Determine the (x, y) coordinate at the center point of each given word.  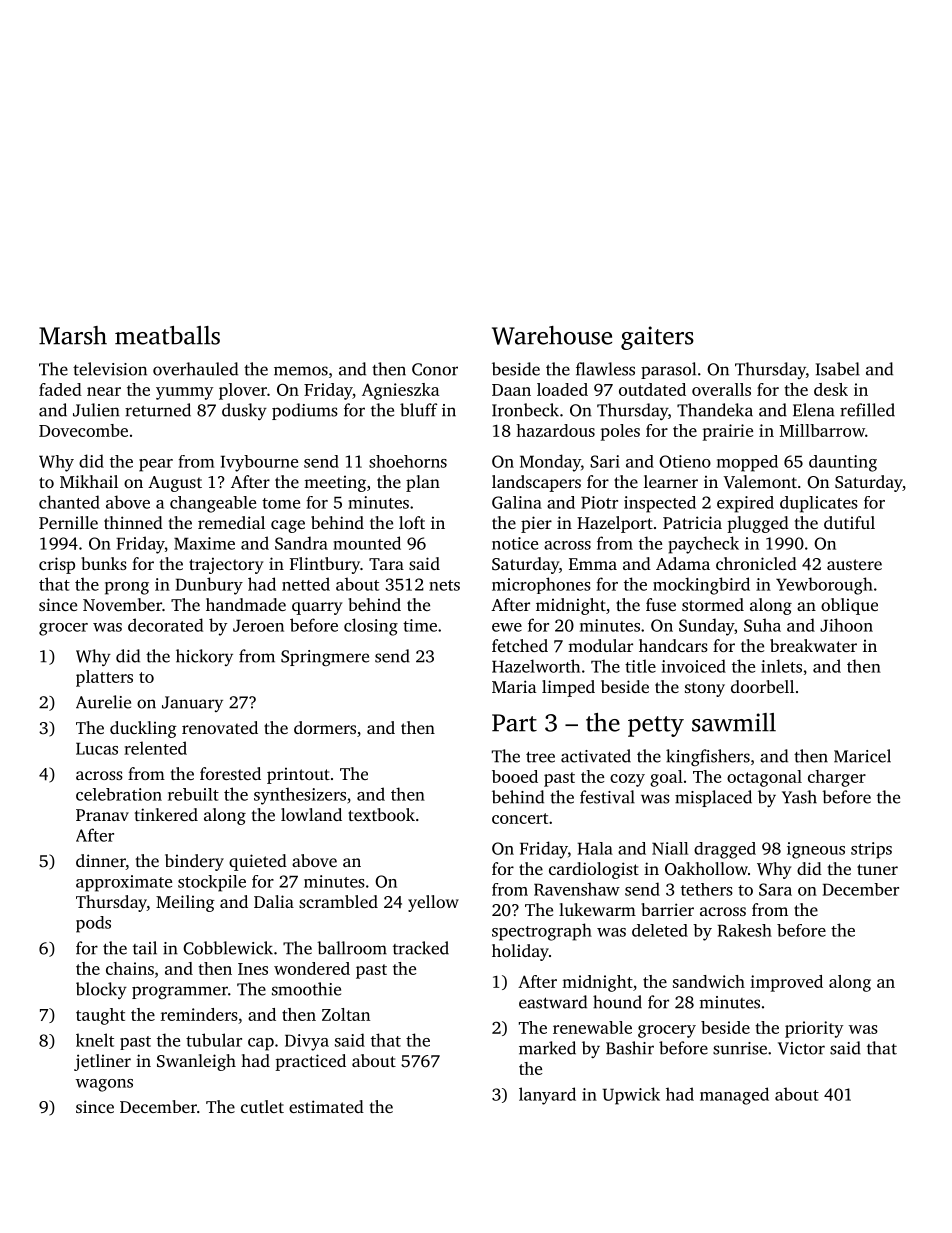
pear (156, 465)
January (192, 704)
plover (243, 391)
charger (837, 778)
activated (596, 756)
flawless (605, 369)
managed (734, 1096)
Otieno (685, 461)
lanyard (547, 1096)
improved (786, 983)
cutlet (262, 1106)
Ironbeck (525, 410)
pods (93, 924)
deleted (660, 930)
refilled (867, 410)
